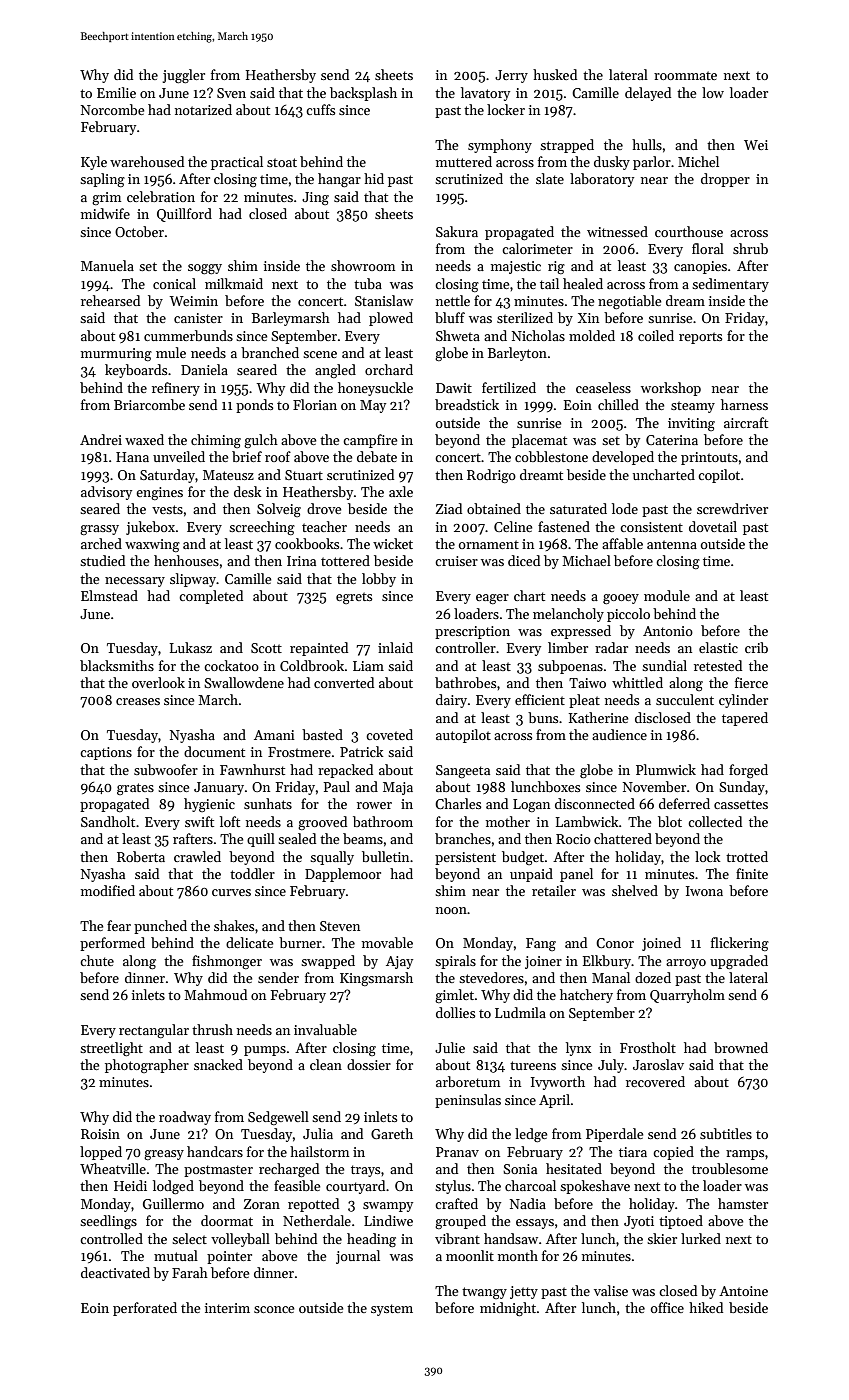 This document has width=849, height=1400. Describe the element at coordinates (320, 109) in the document. I see `cuffs` at that location.
